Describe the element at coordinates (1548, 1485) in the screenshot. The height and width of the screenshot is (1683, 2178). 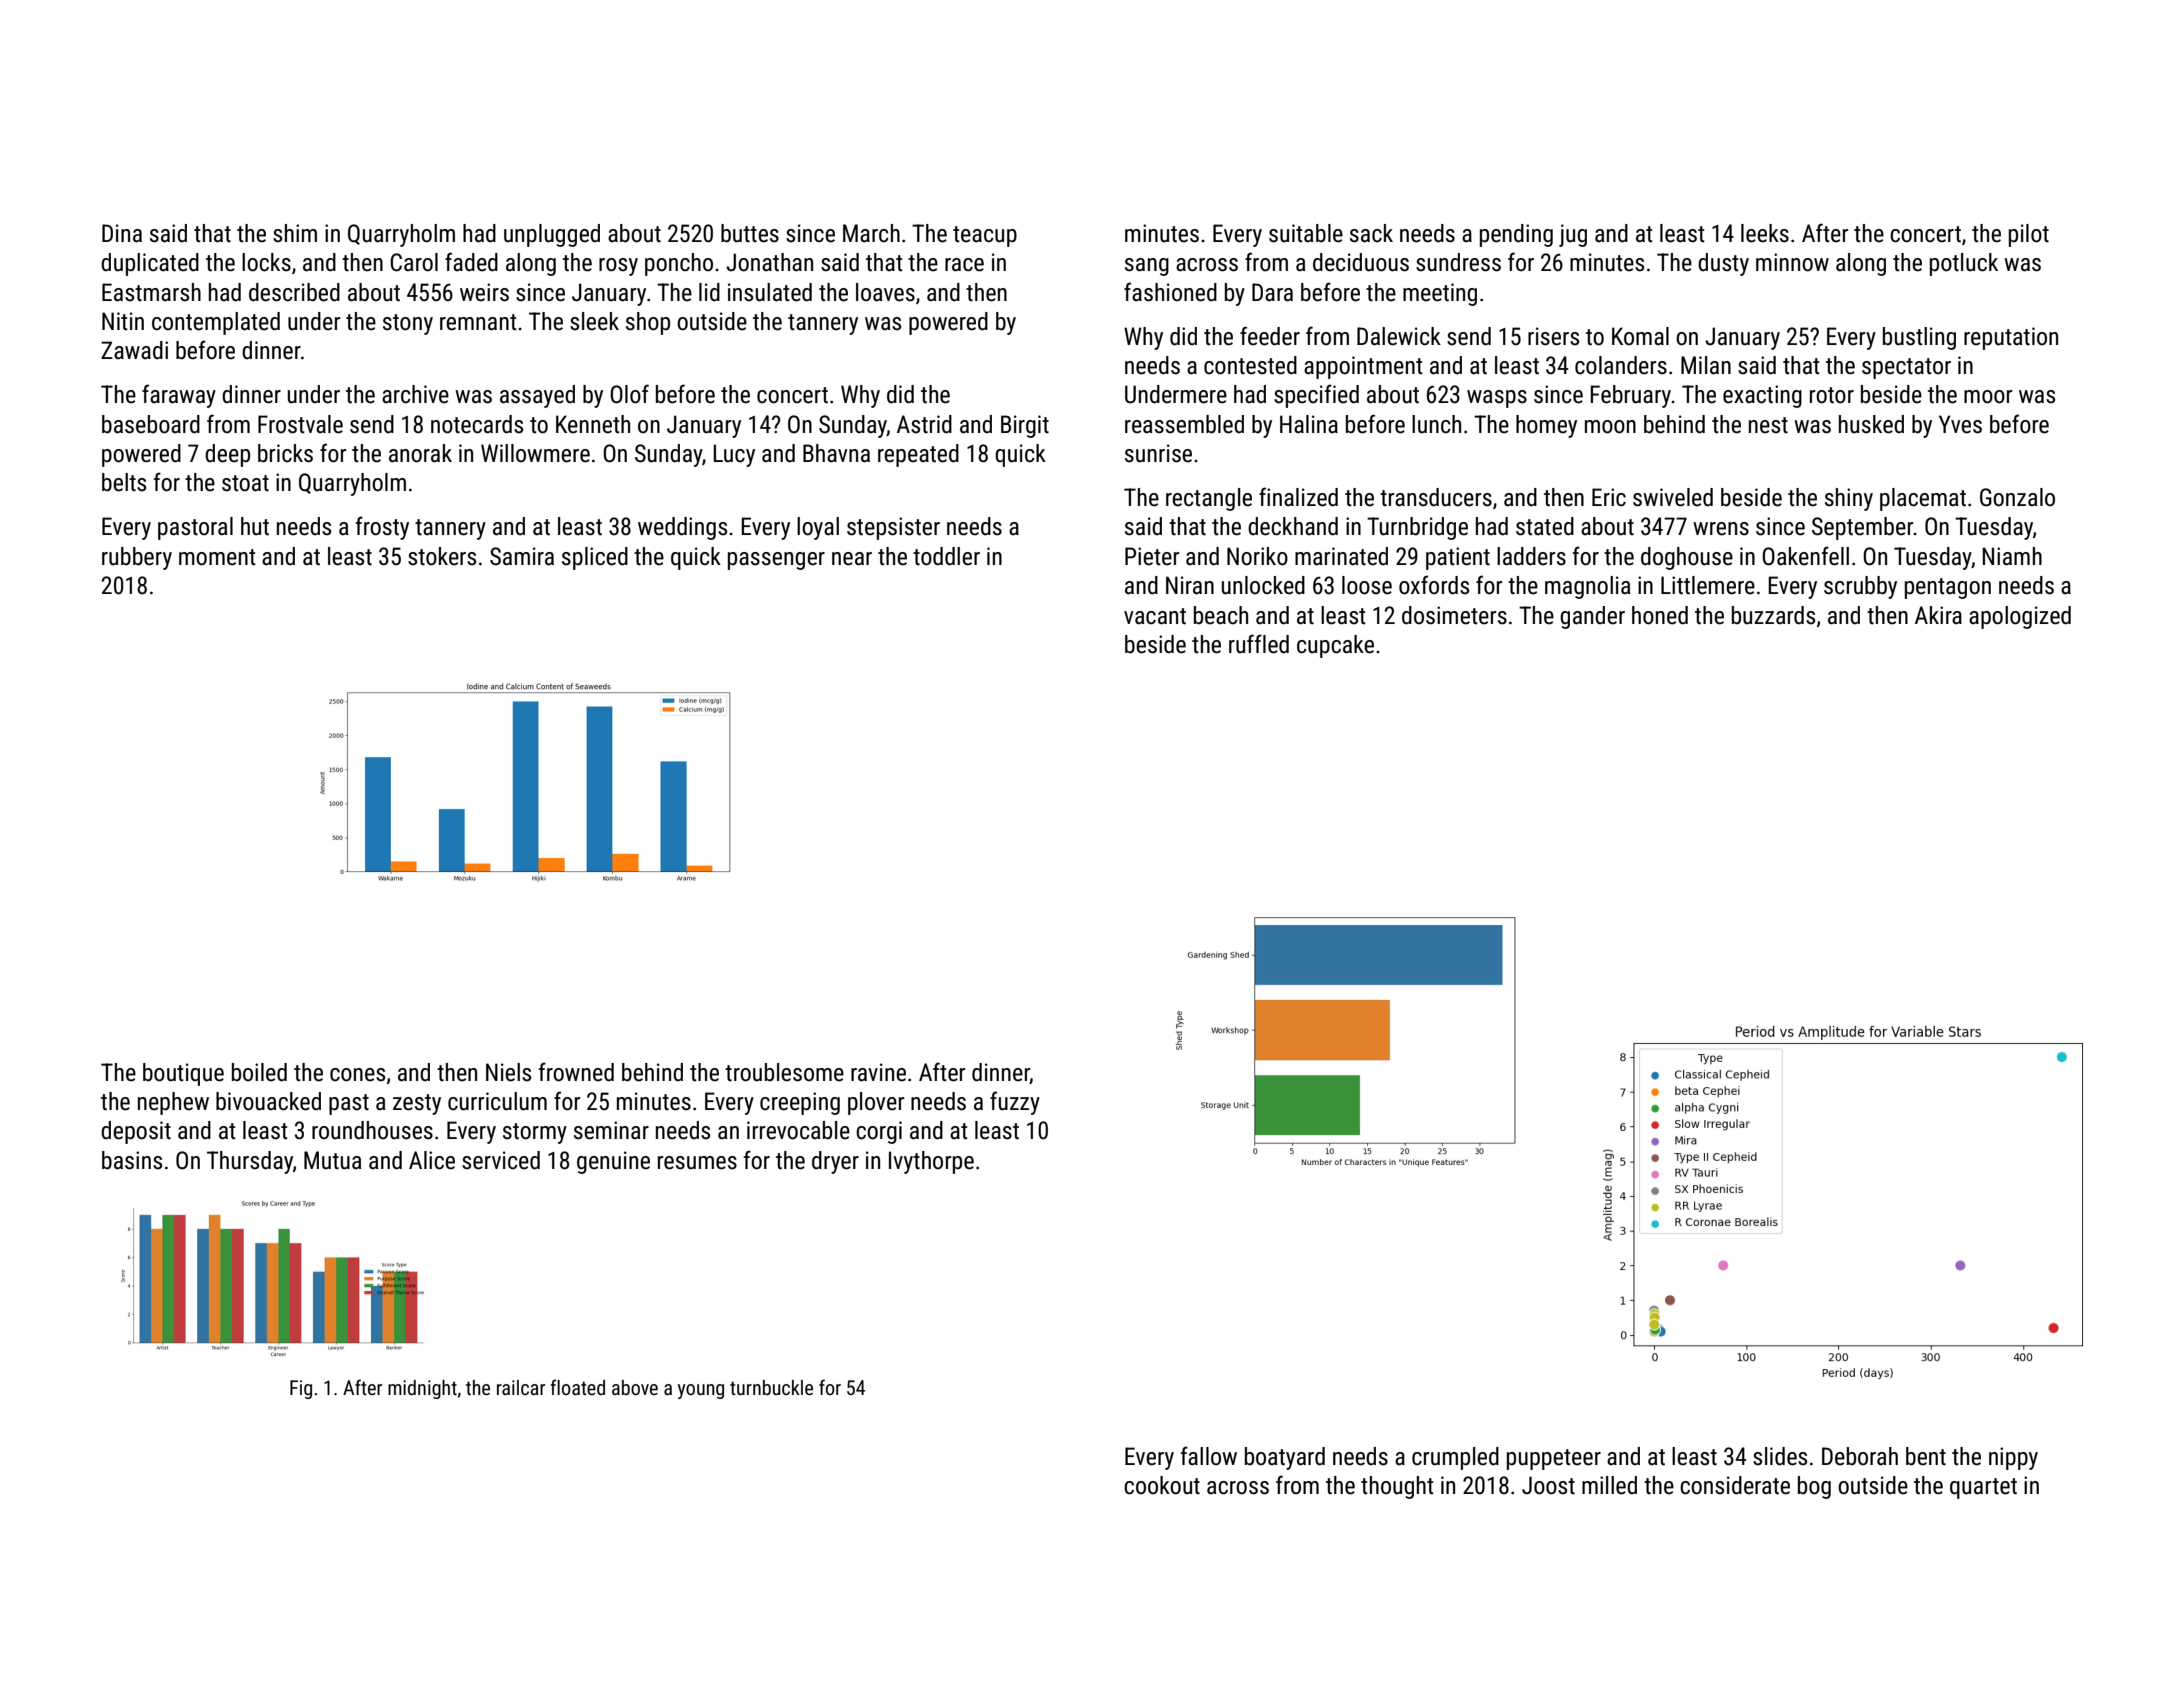
I see `Joost` at that location.
